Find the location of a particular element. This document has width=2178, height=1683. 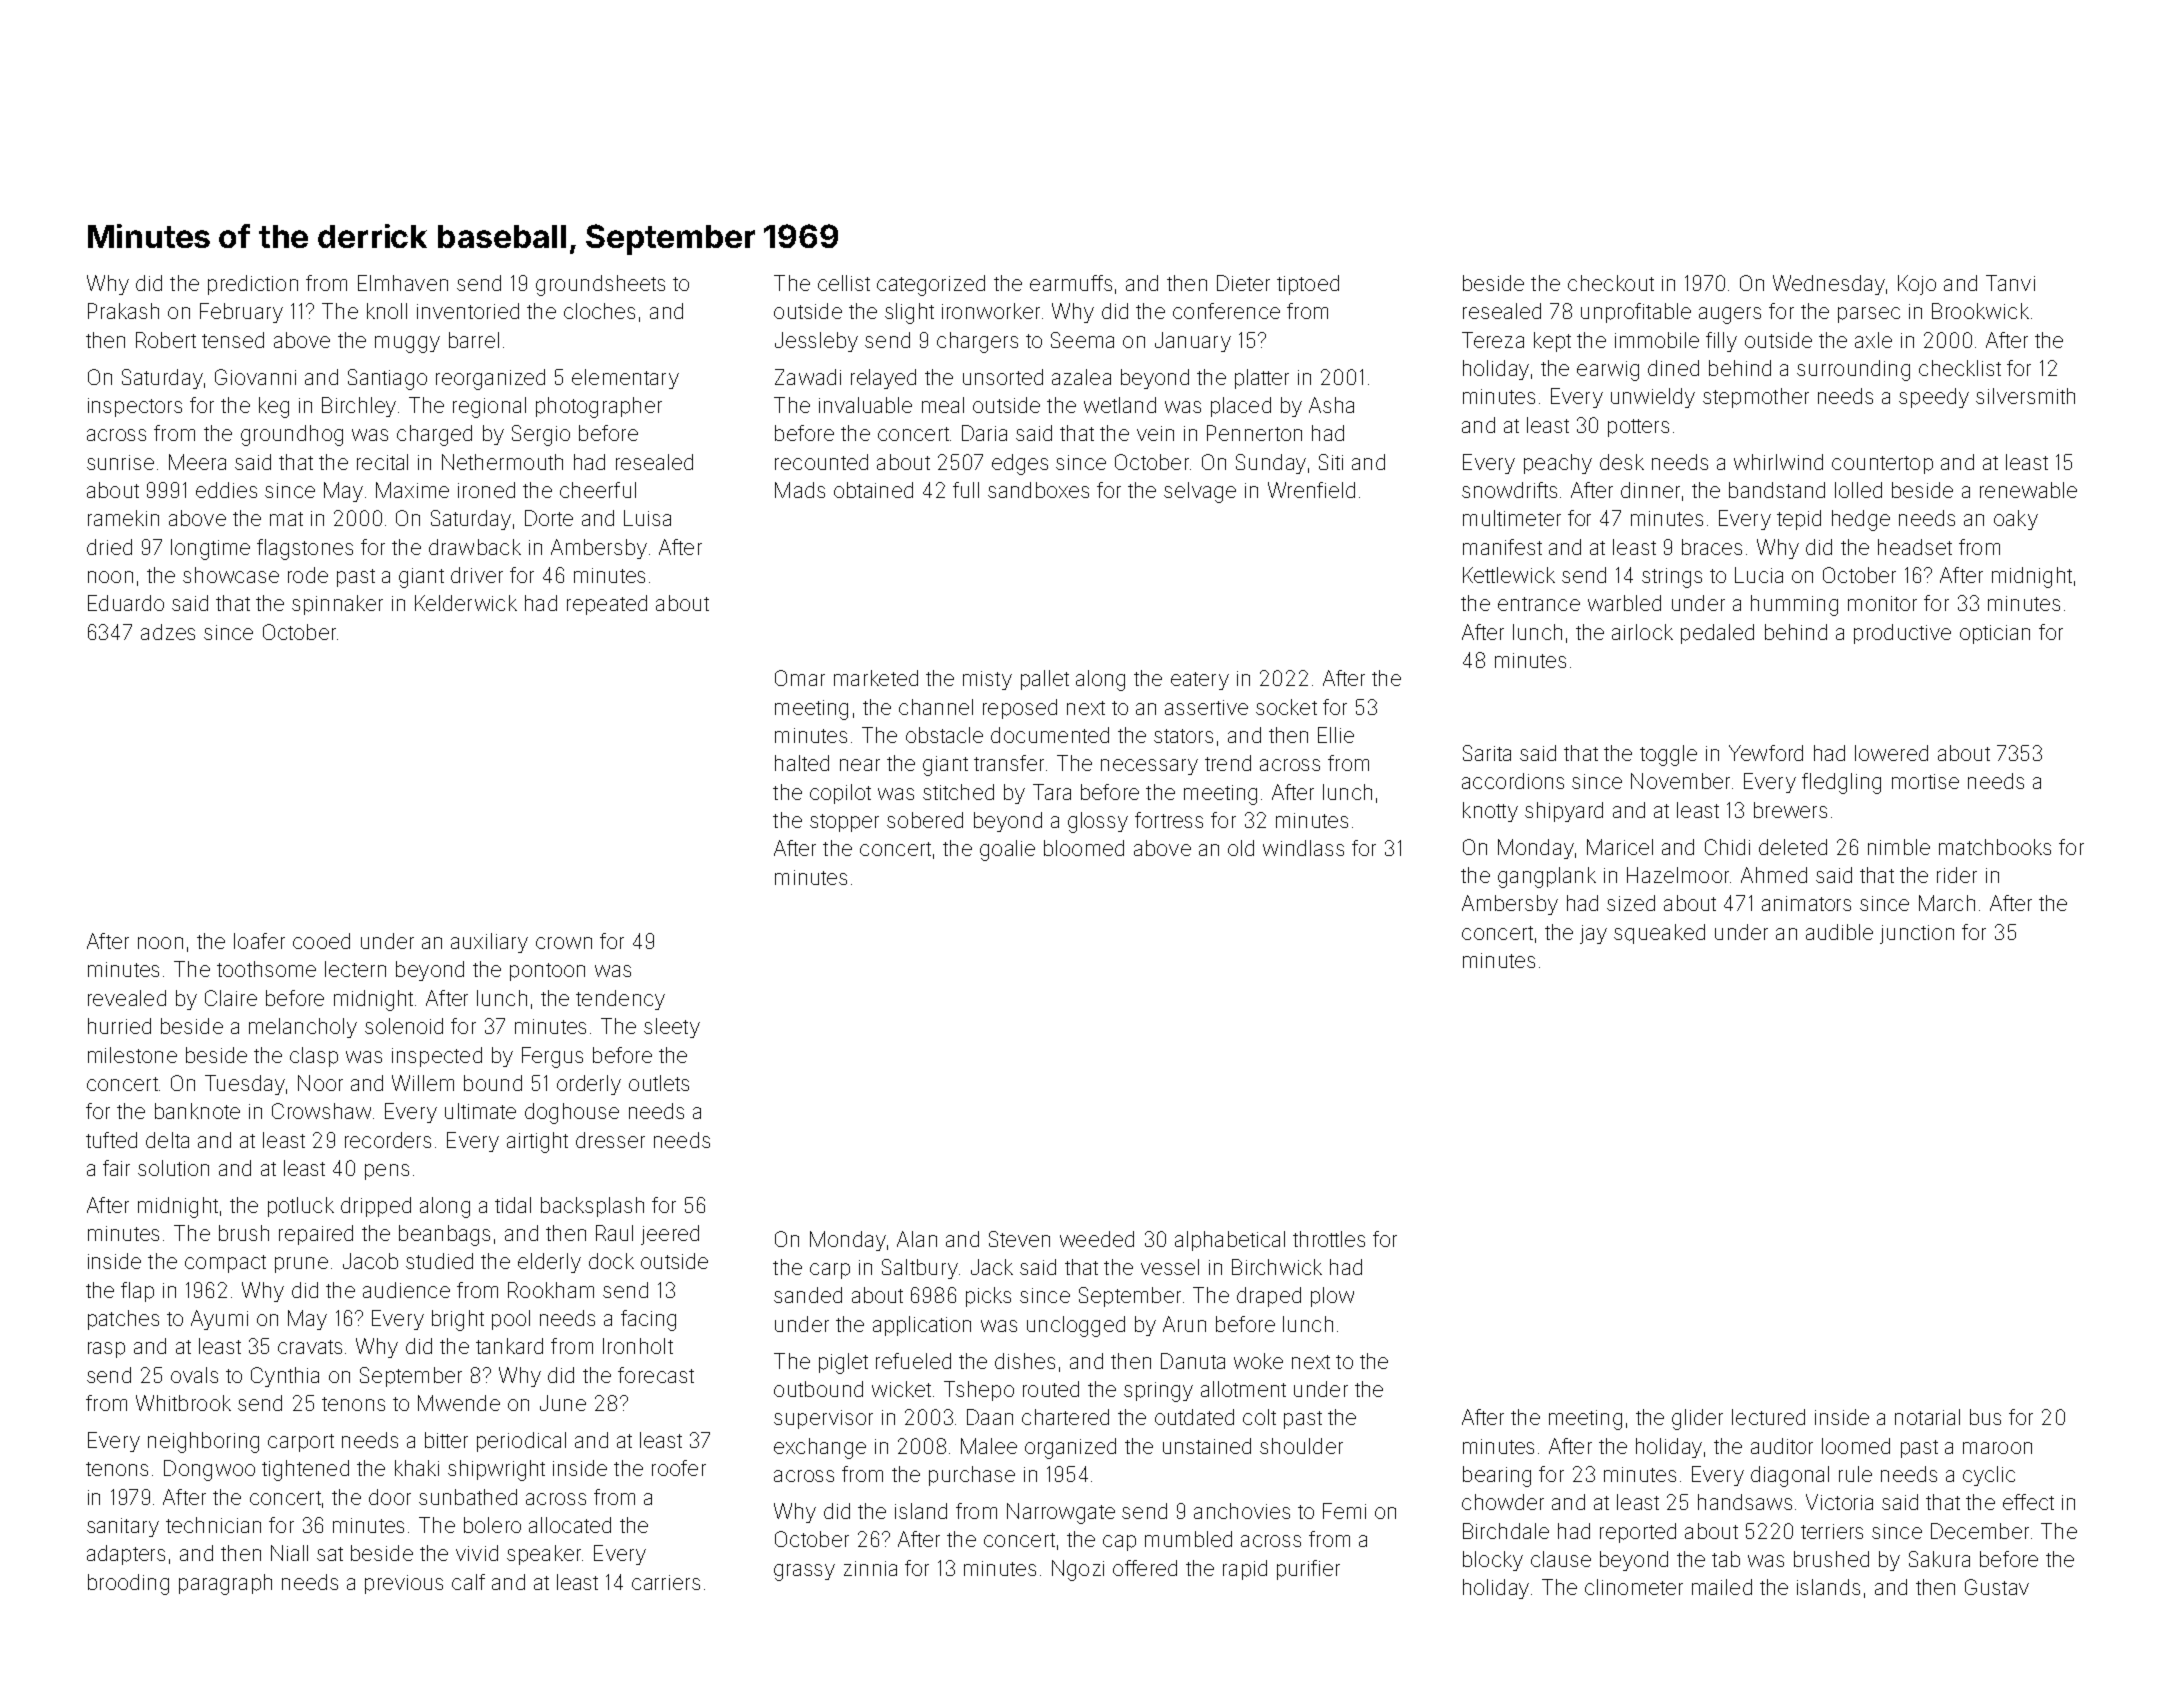

loafer is located at coordinates (259, 941).
